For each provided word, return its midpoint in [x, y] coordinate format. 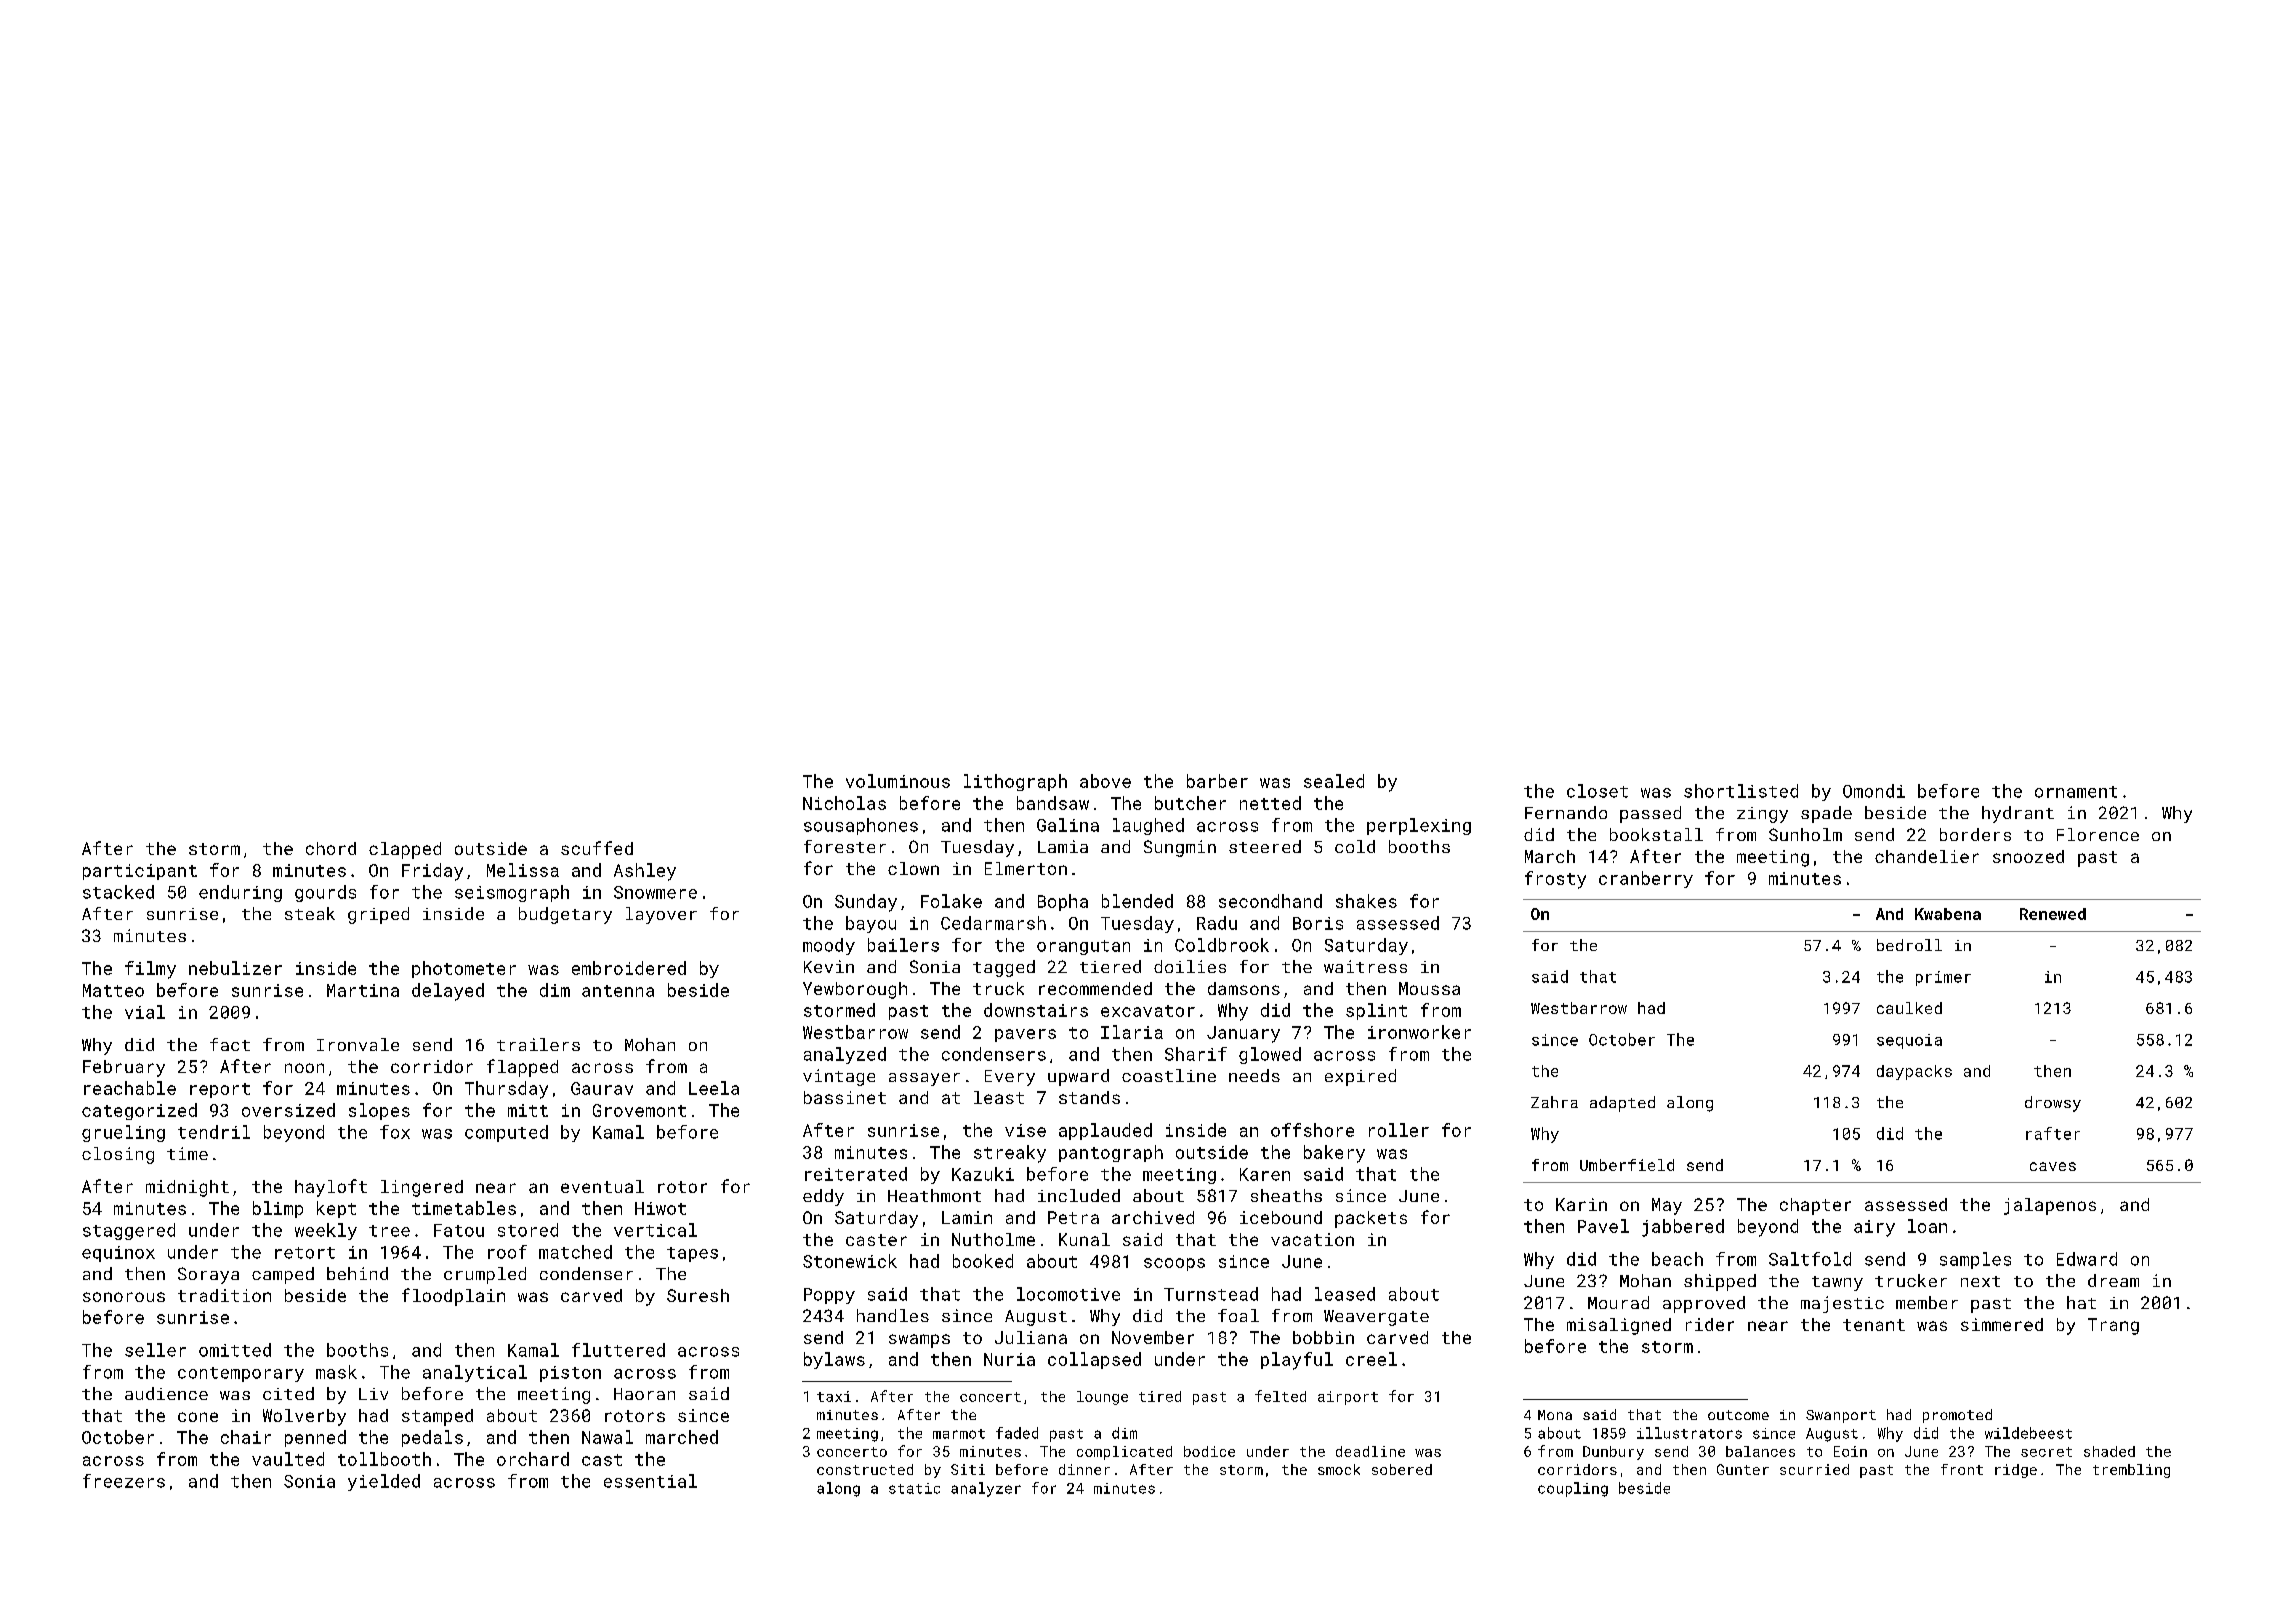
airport [1348, 1398]
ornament [2076, 792]
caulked [1909, 1008]
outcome [1738, 1415]
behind [357, 1273]
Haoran [644, 1394]
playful [1297, 1361]
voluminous [898, 781]
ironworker [1419, 1032]
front [1962, 1469]
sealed [1334, 781]
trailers [538, 1044]
